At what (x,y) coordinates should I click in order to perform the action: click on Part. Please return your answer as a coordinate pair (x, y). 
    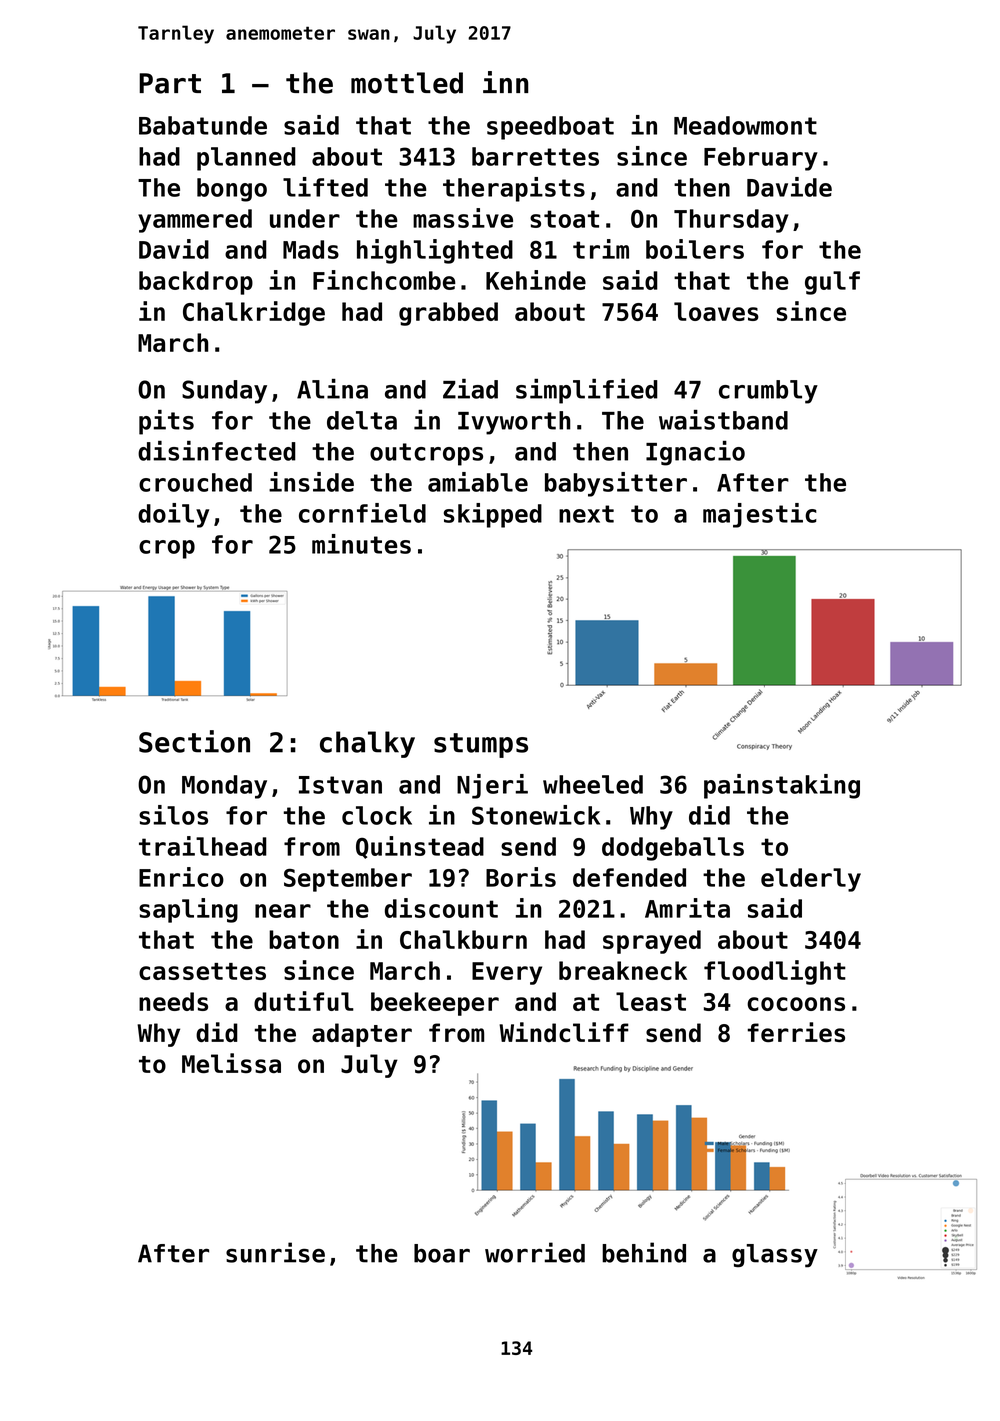
    Looking at the image, I should click on (170, 83).
